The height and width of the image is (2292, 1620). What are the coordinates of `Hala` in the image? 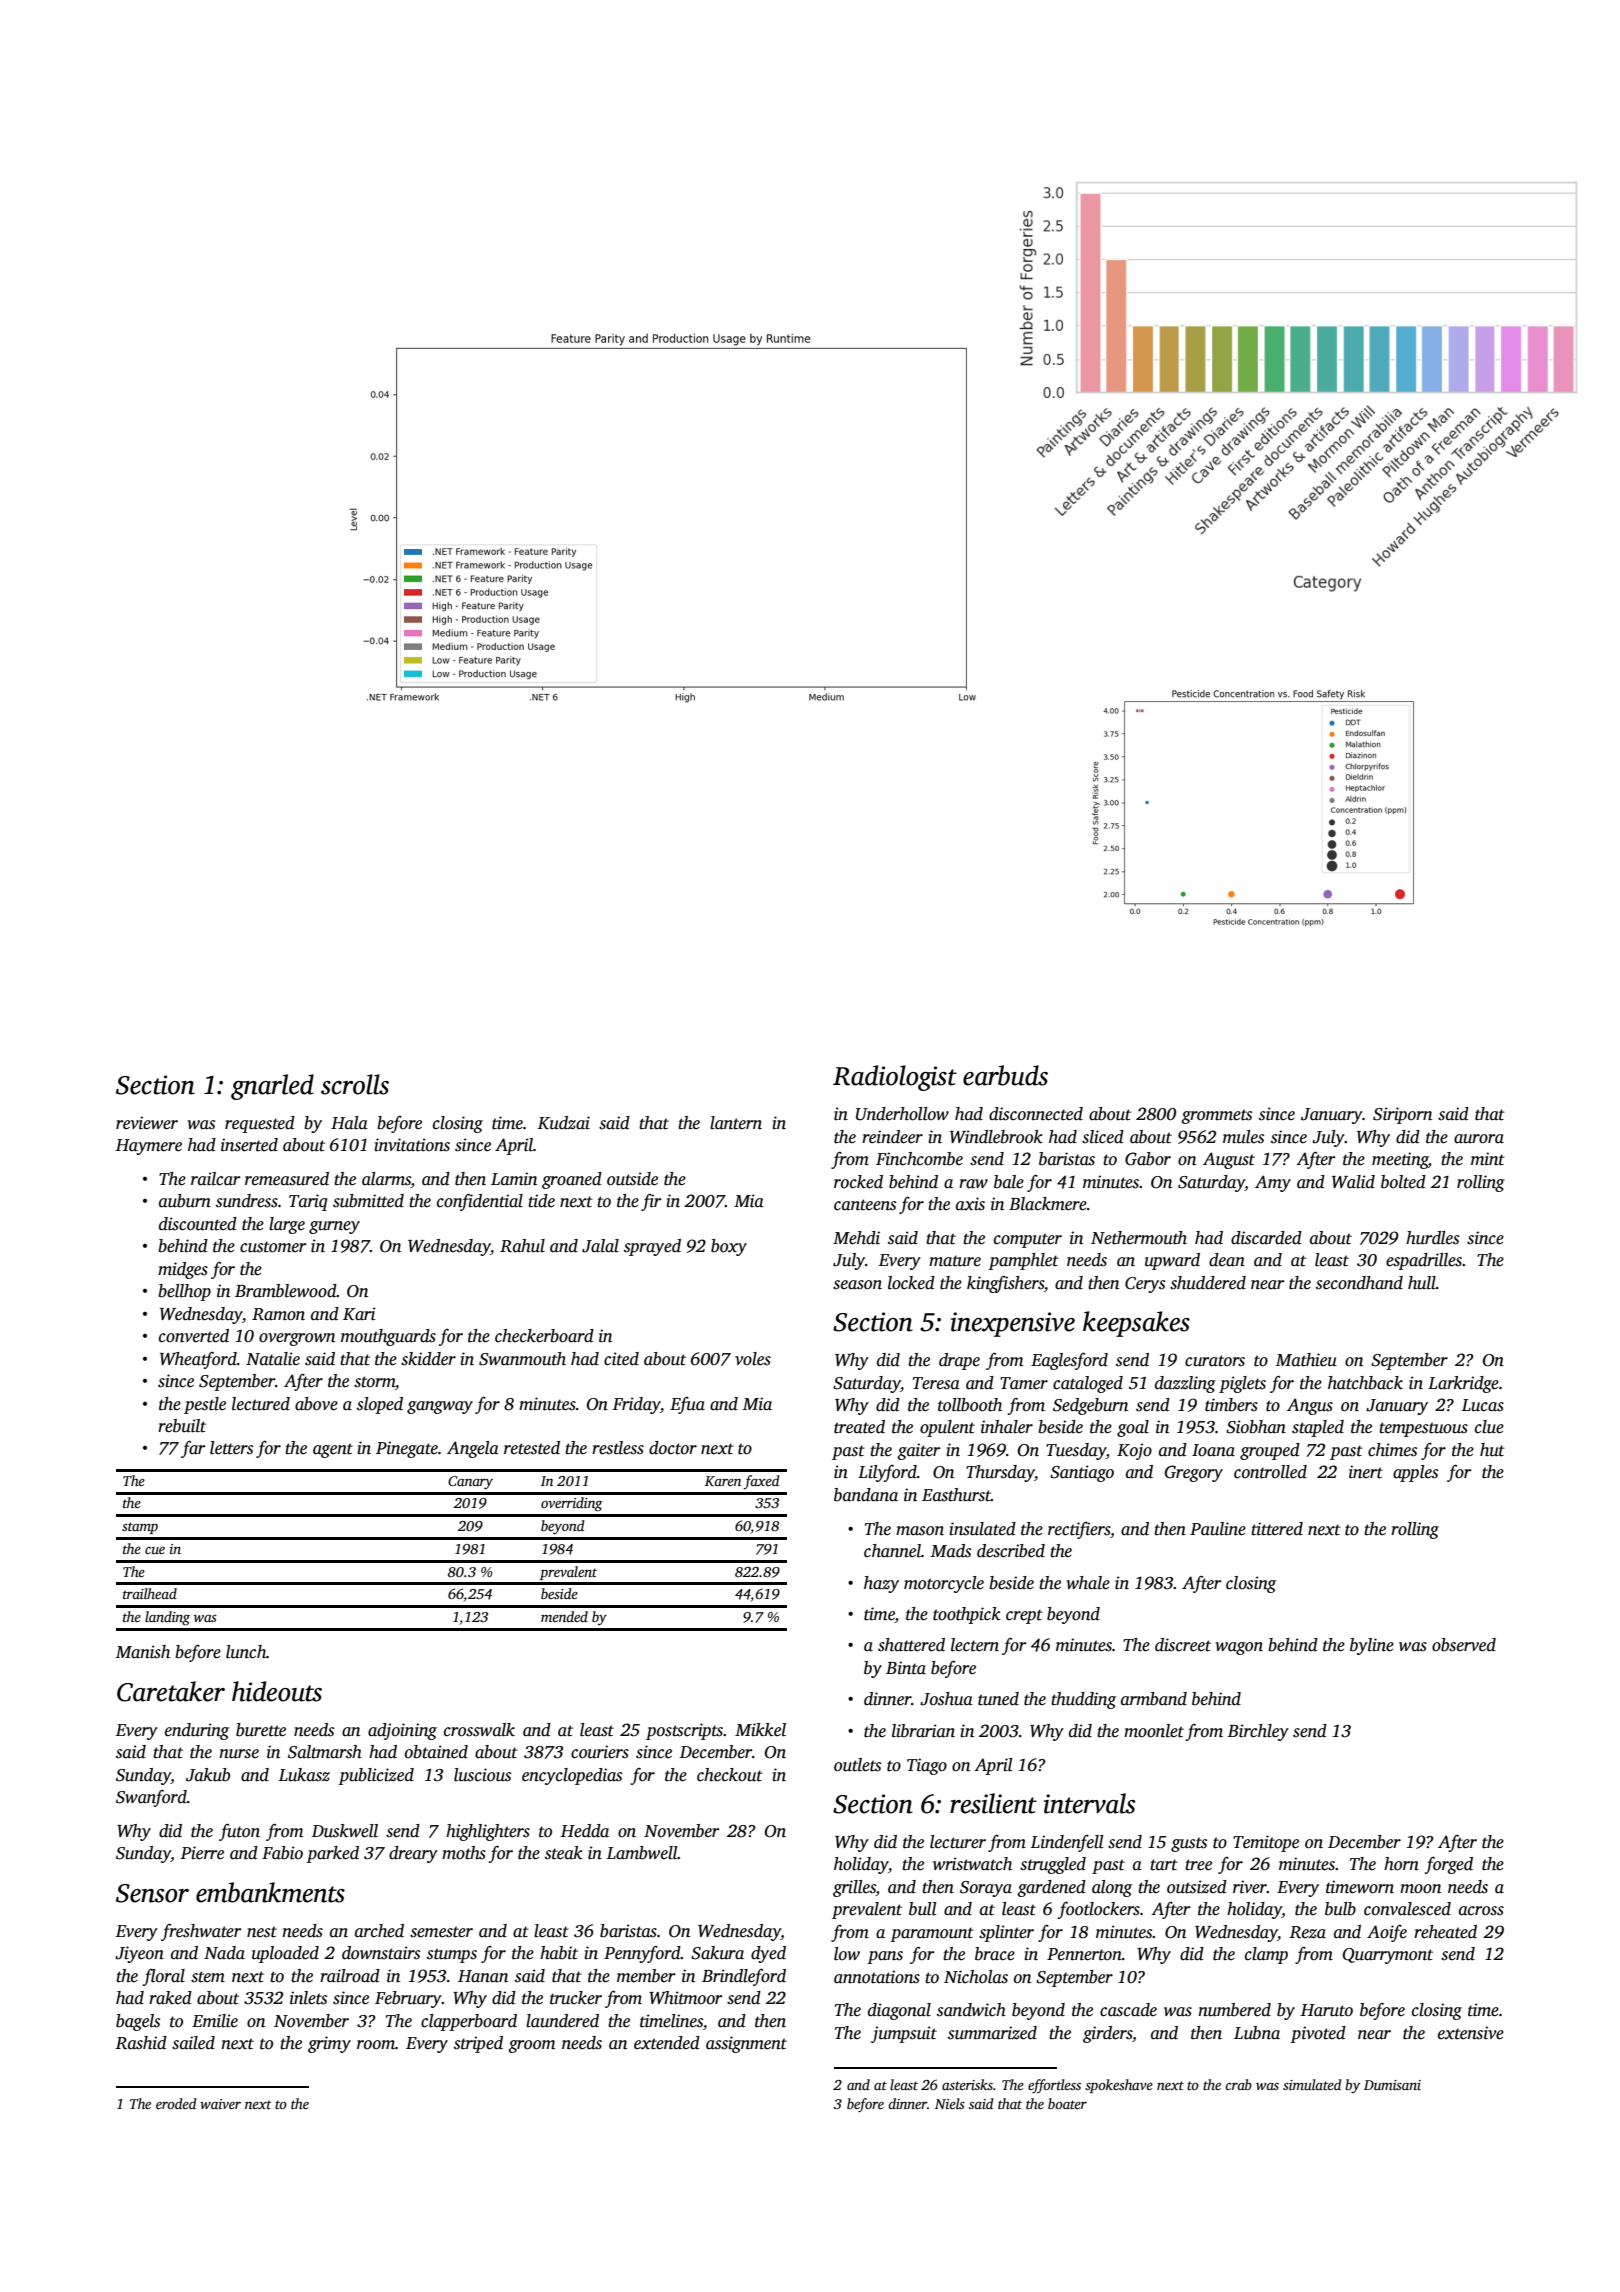 It's located at (349, 1123).
